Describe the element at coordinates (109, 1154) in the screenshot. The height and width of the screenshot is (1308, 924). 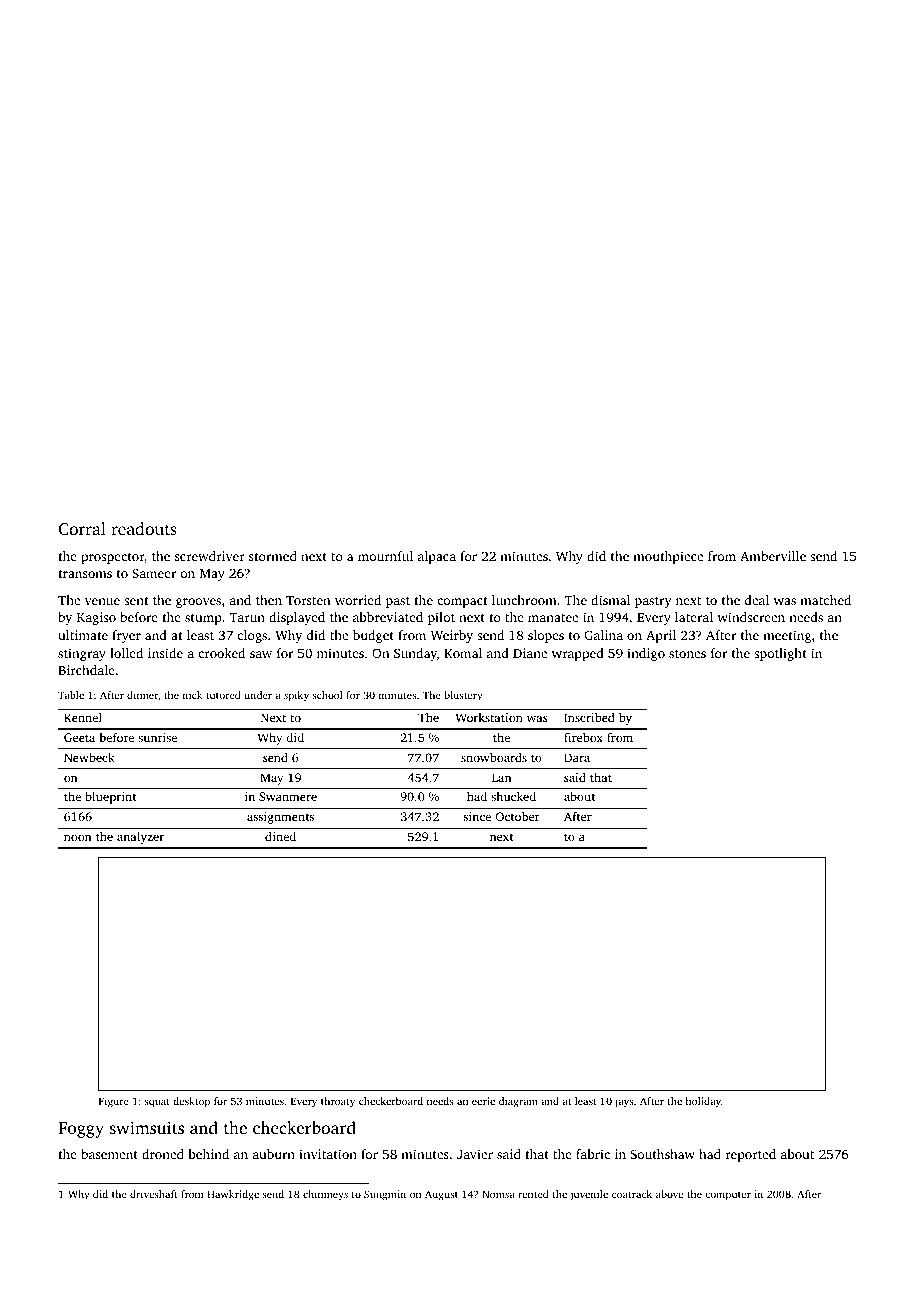
I see `basement` at that location.
